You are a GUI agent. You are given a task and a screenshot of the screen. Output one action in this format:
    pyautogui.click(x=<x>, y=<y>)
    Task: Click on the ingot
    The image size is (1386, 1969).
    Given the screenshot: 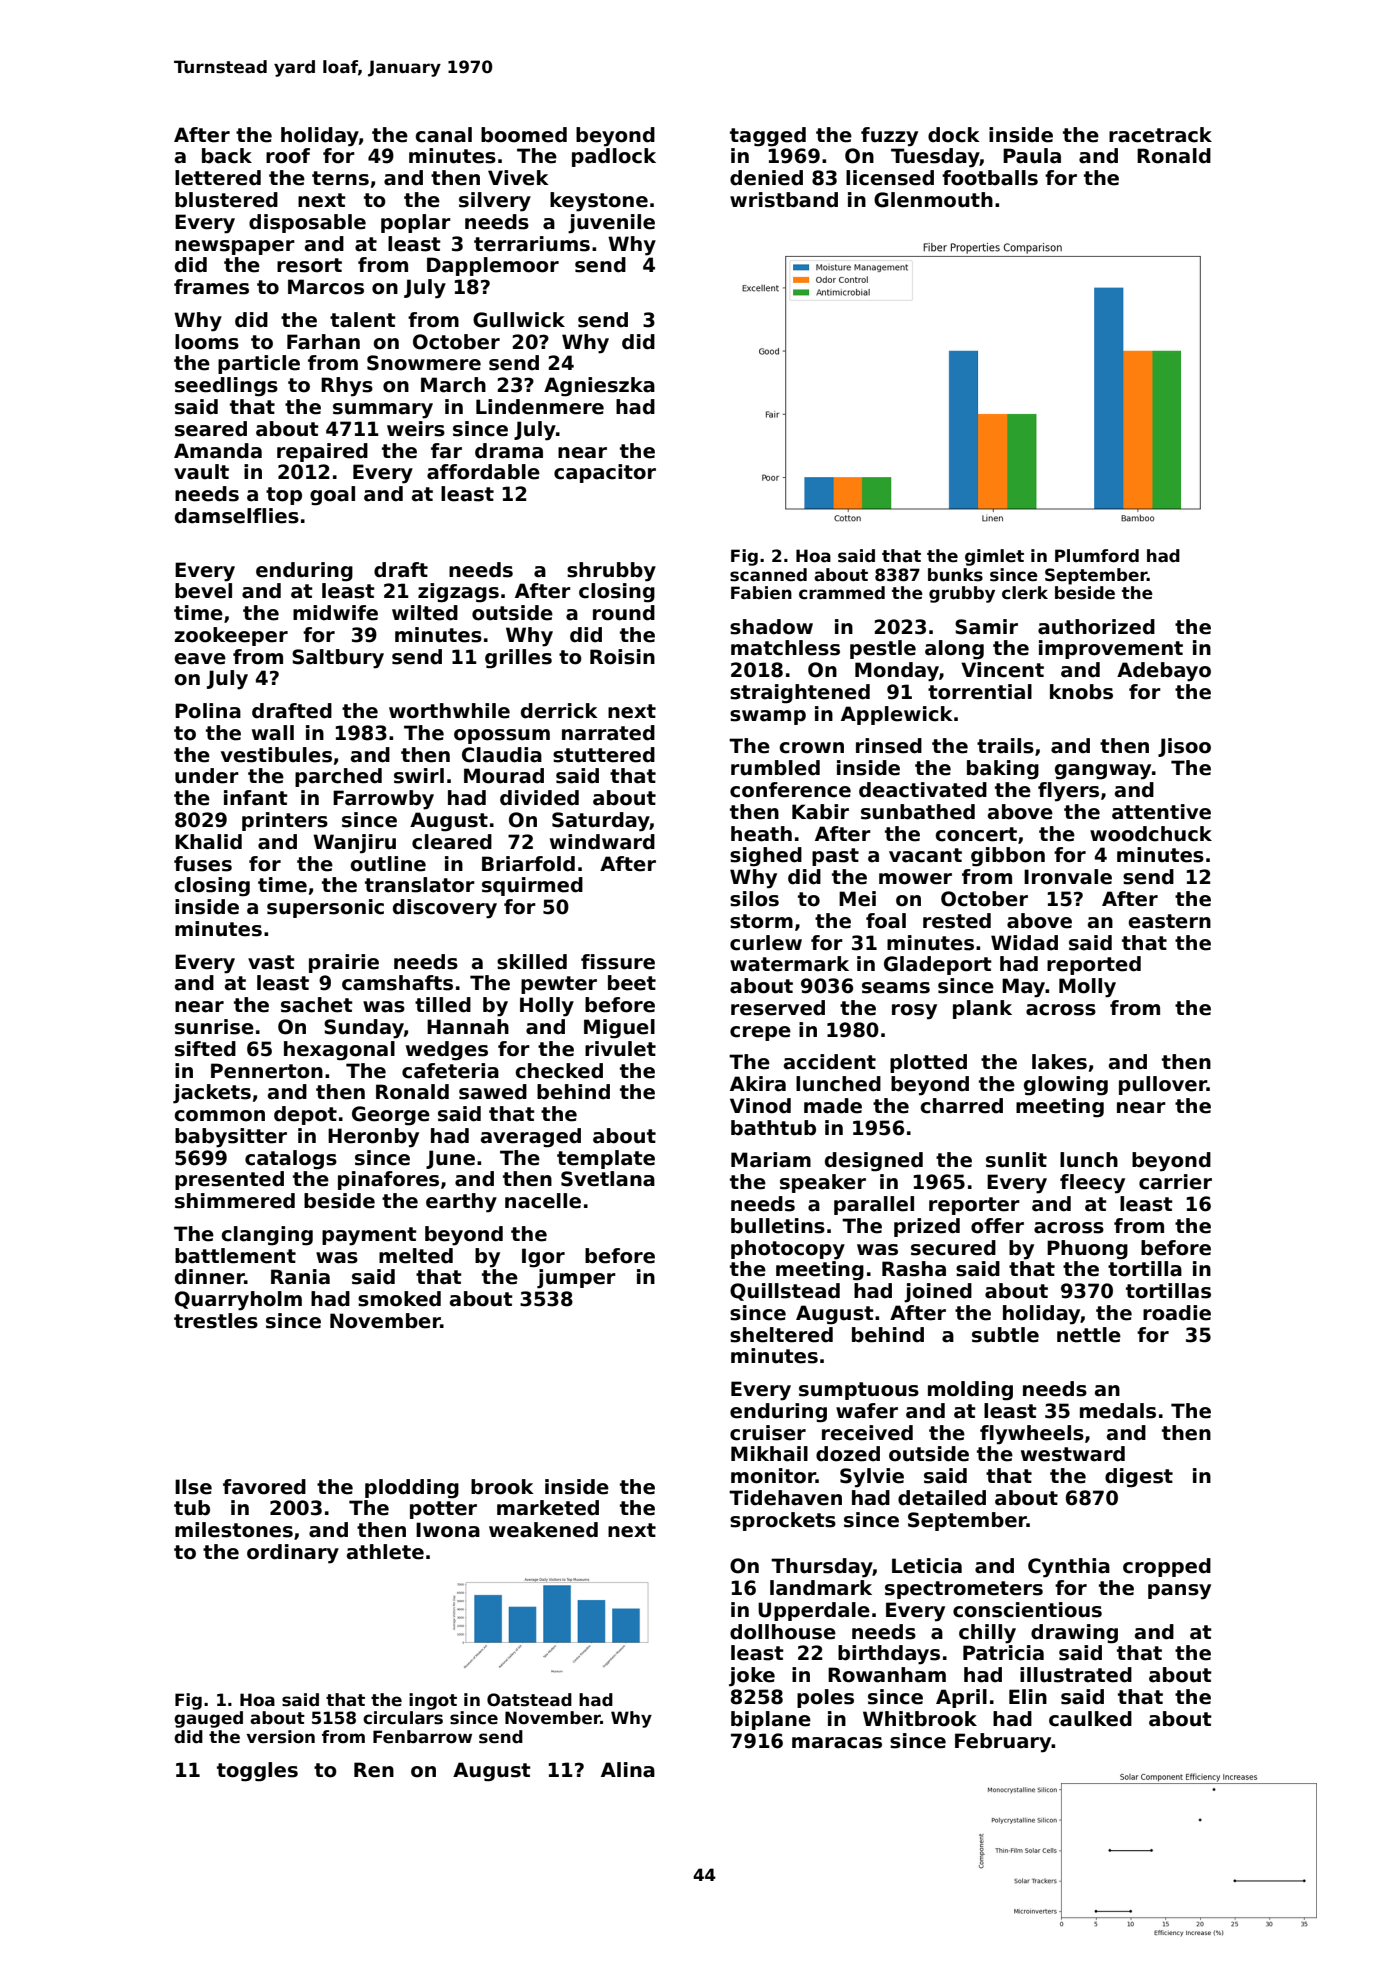 What is the action you would take?
    pyautogui.click(x=433, y=1701)
